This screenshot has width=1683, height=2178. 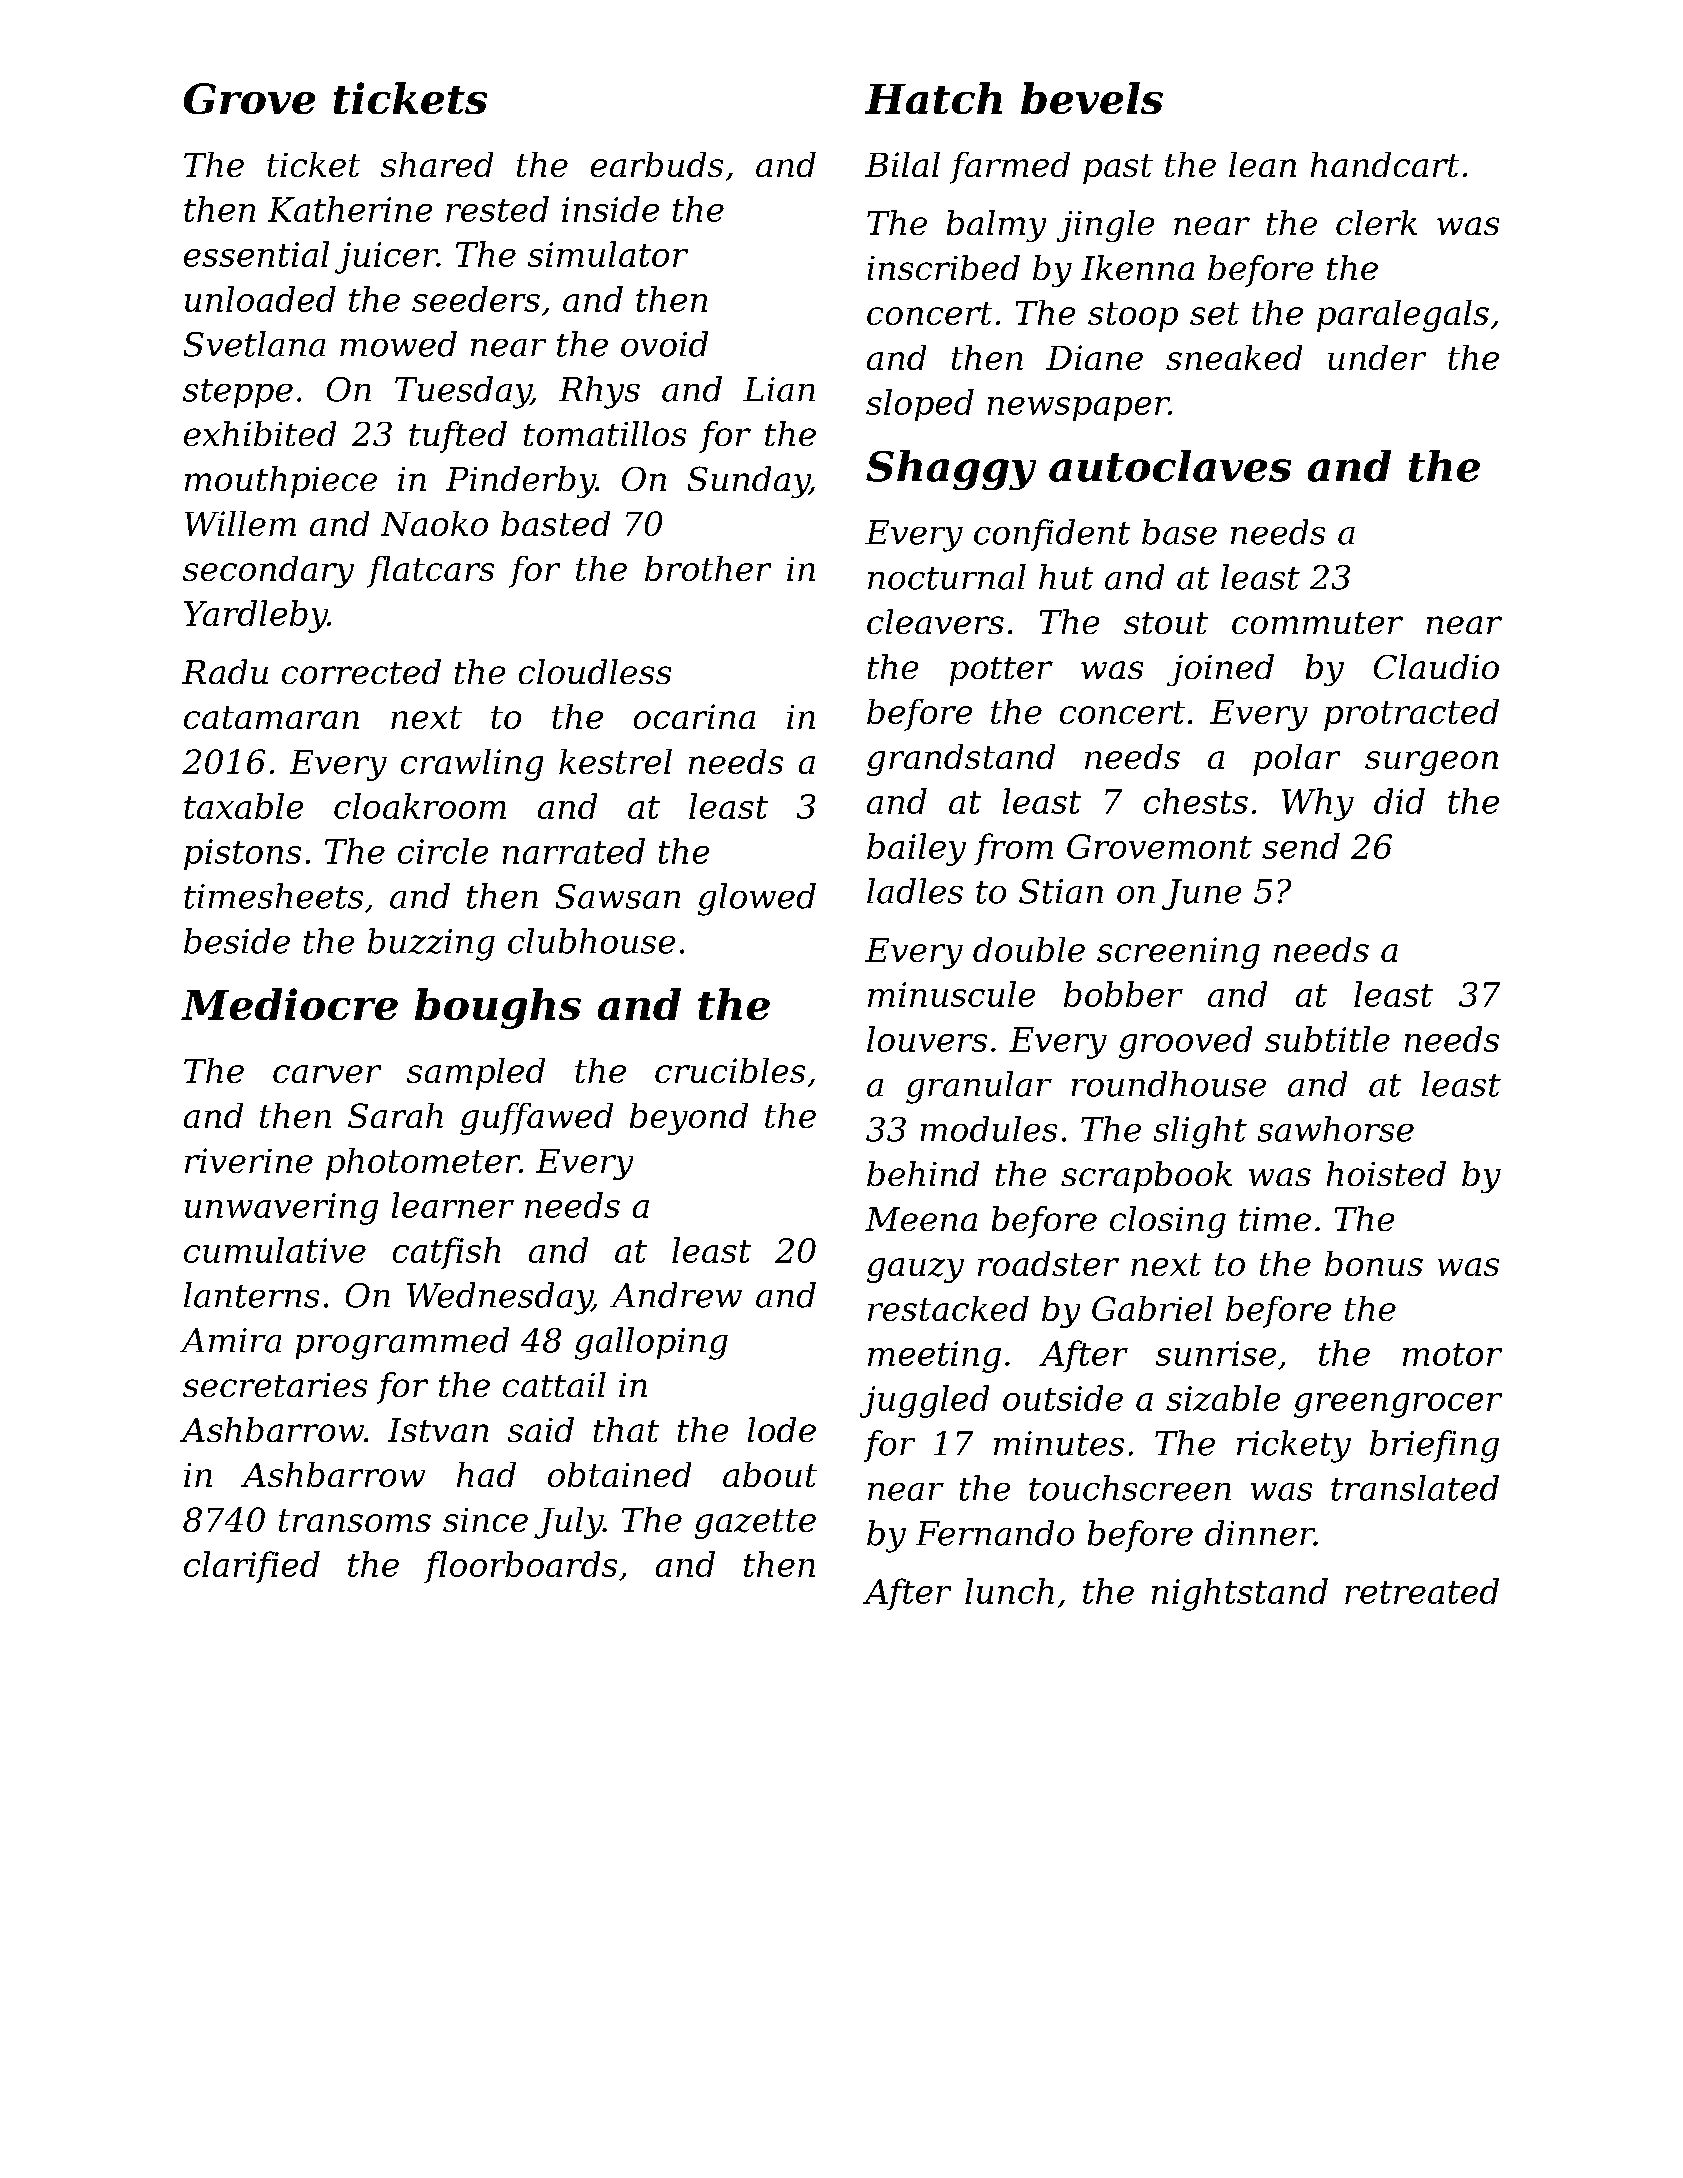 What do you see at coordinates (1137, 267) in the screenshot?
I see `Ikenna` at bounding box center [1137, 267].
